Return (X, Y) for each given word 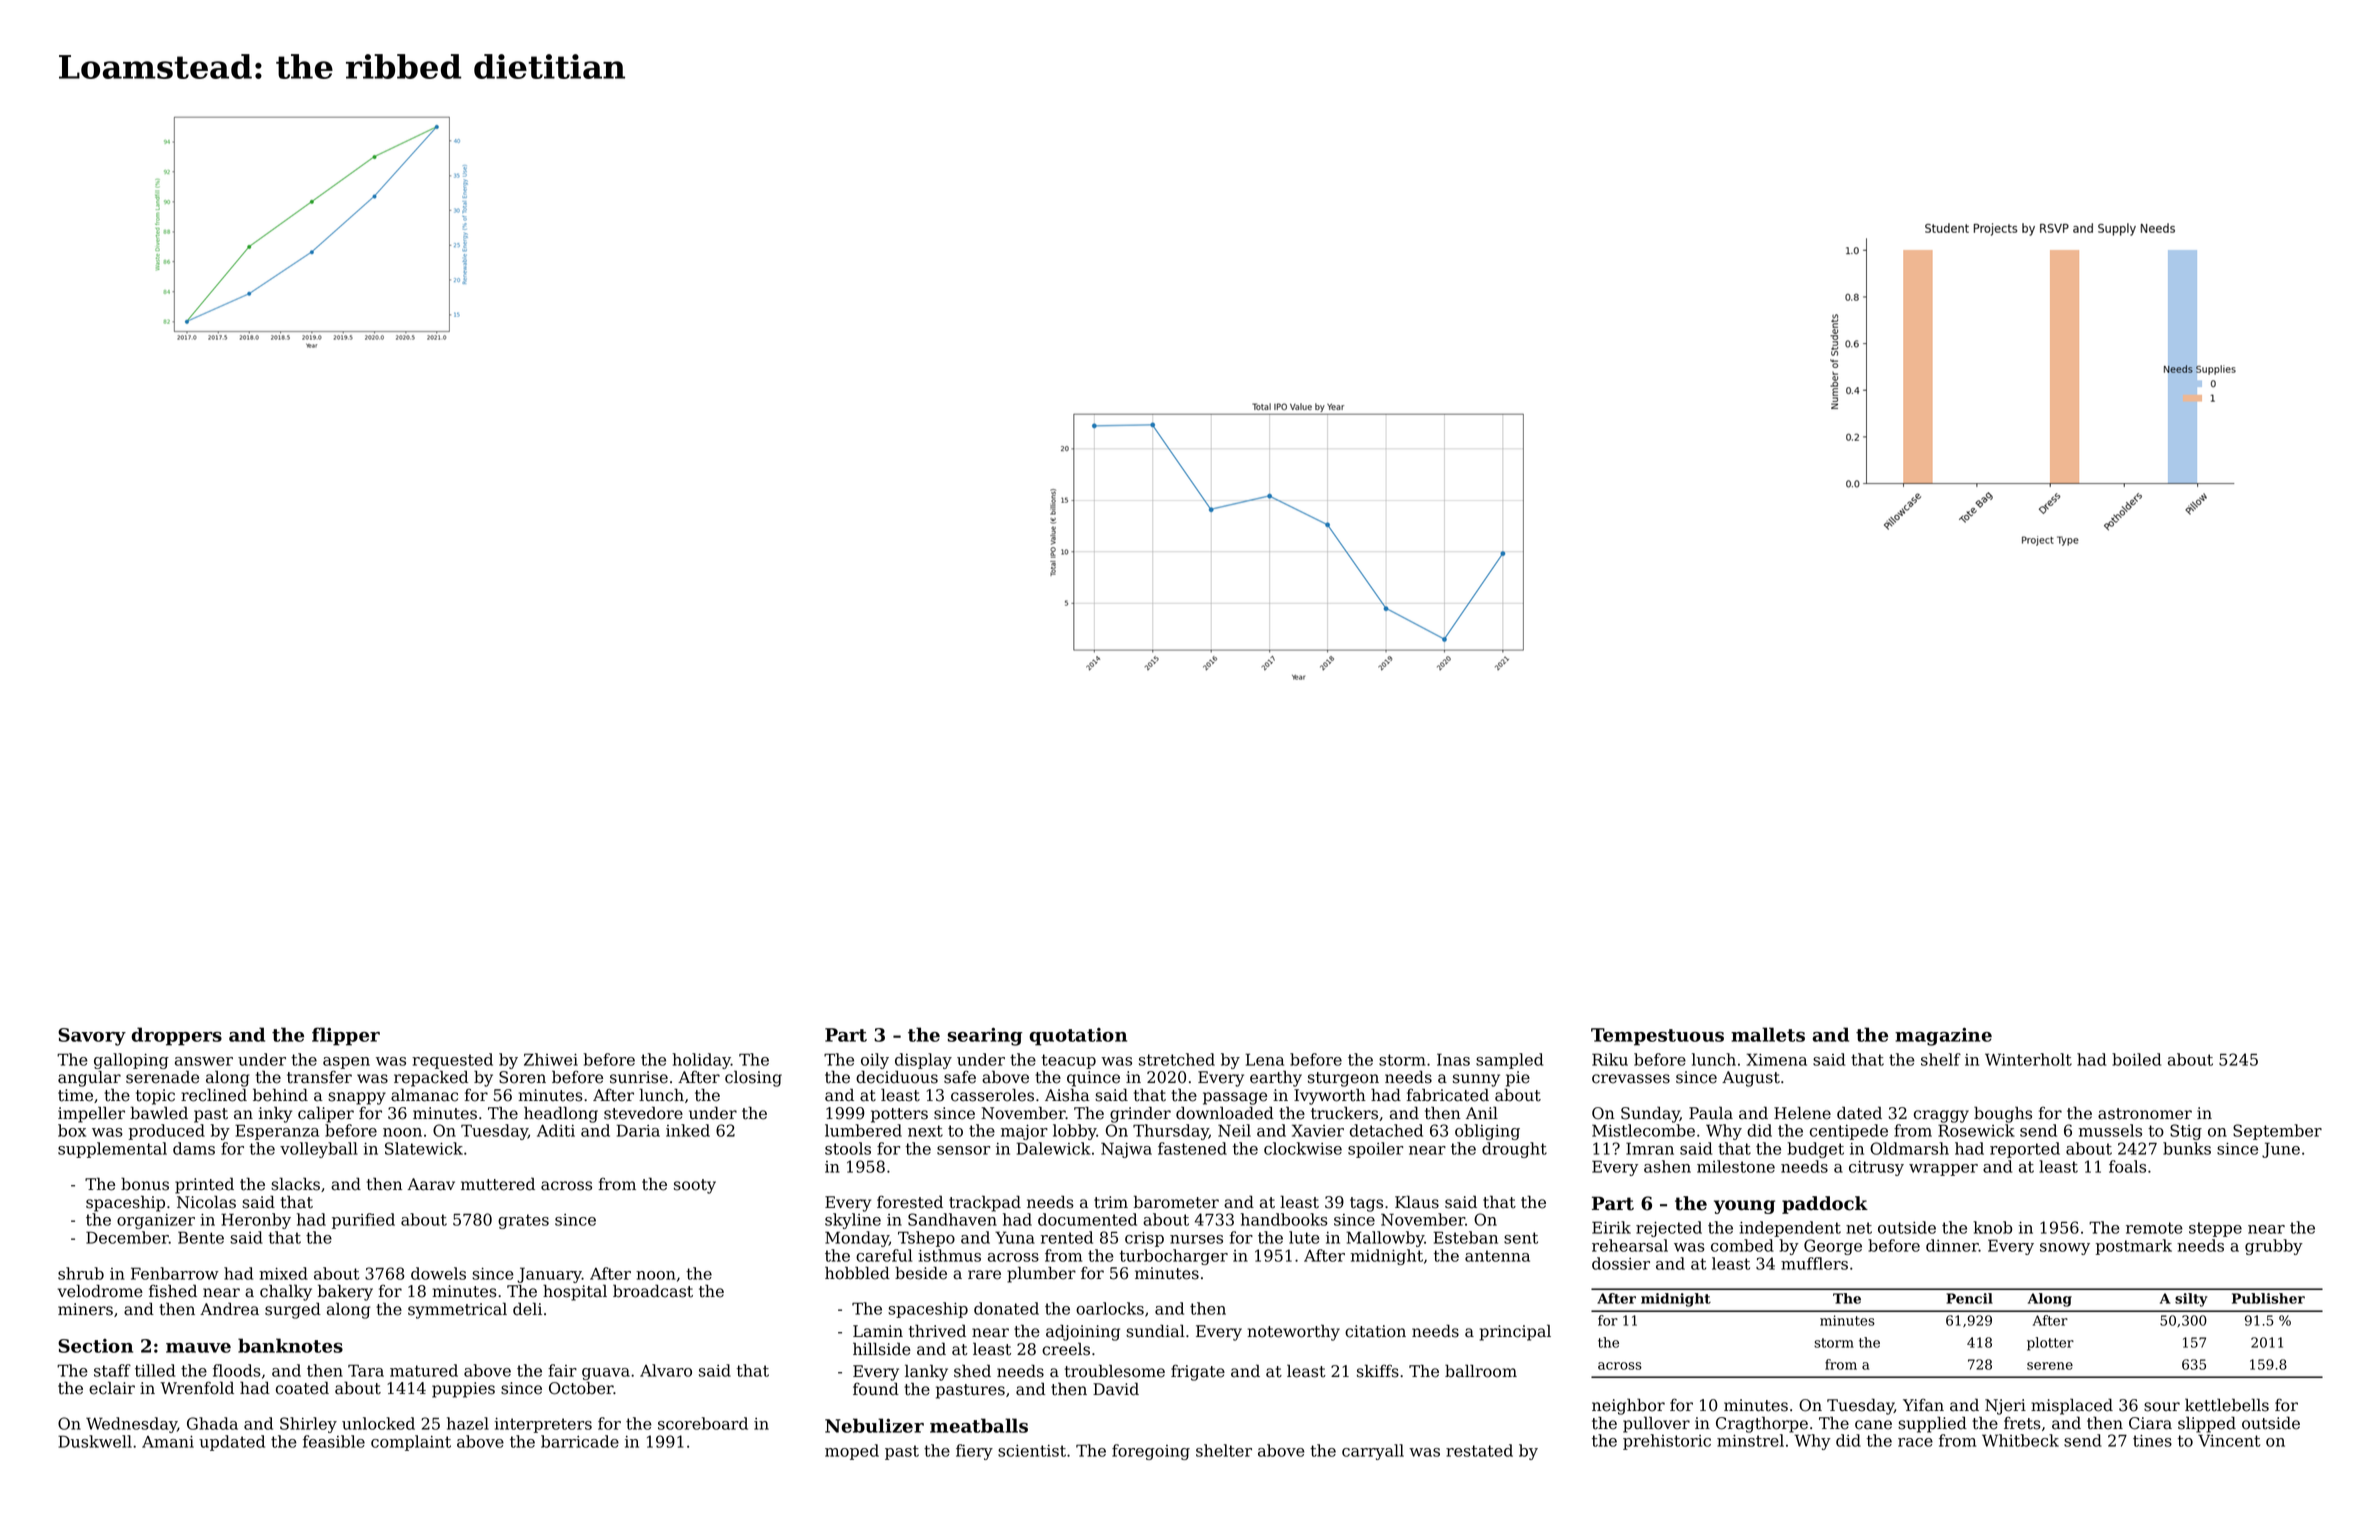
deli (527, 1309)
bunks (2187, 1148)
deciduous (897, 1077)
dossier (1621, 1263)
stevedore (643, 1113)
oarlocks (1110, 1308)
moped (852, 1452)
